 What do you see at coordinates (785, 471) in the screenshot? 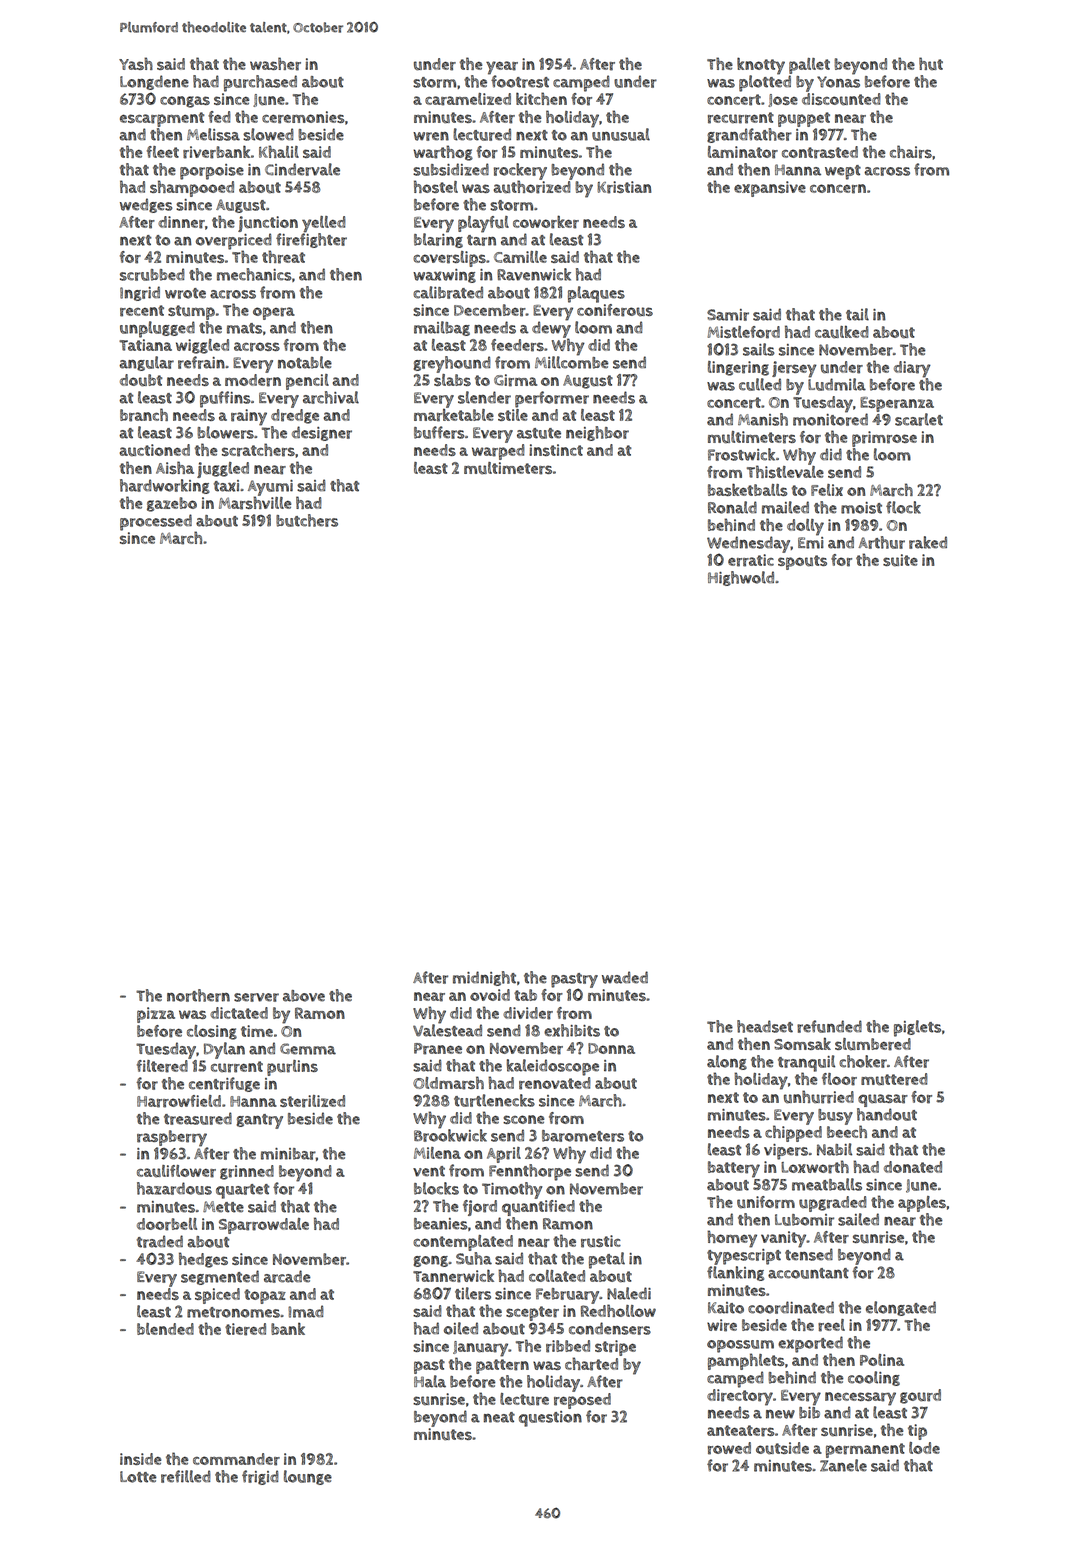
I see `Thistlevale` at bounding box center [785, 471].
